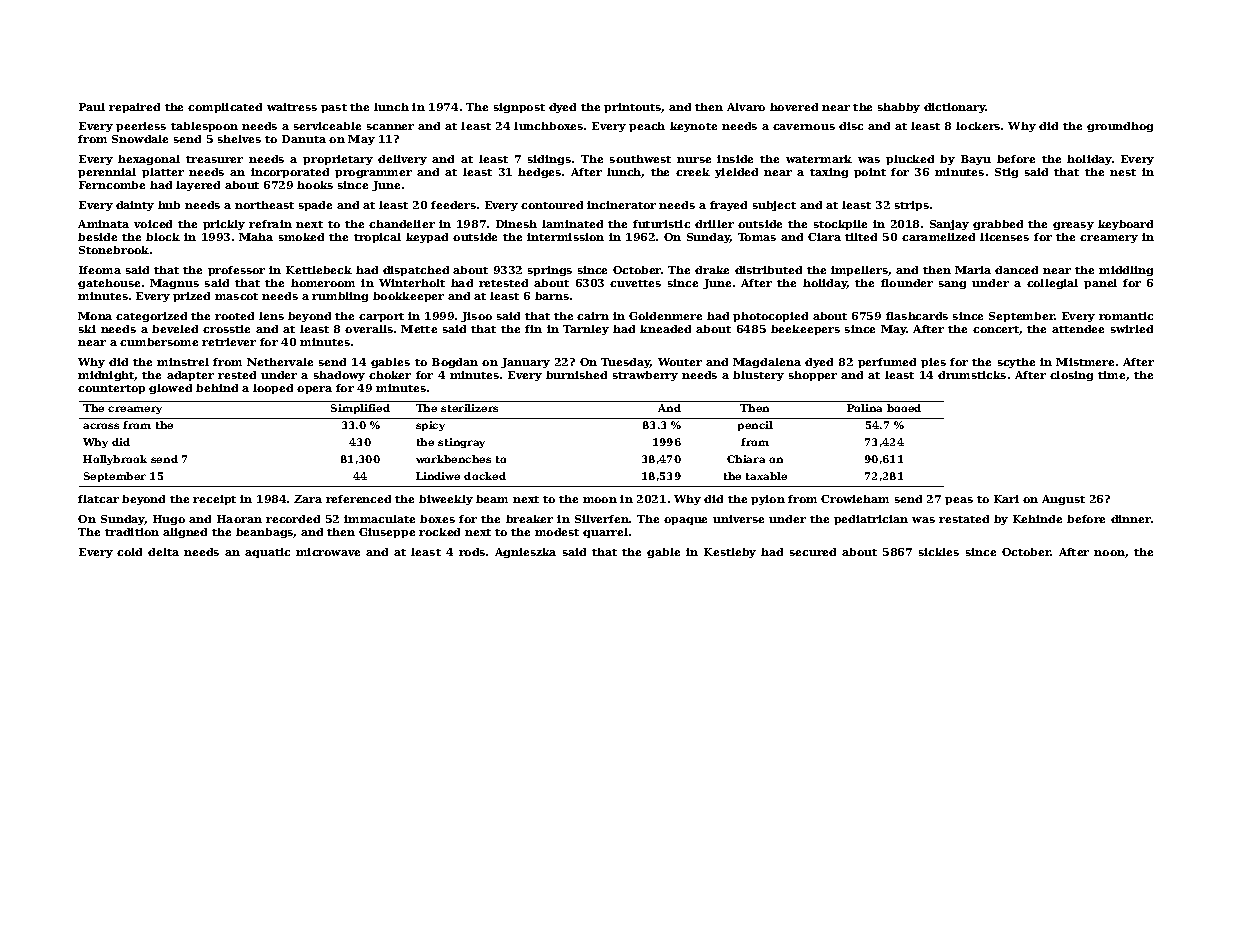 The width and height of the screenshot is (1233, 952). What do you see at coordinates (340, 297) in the screenshot?
I see `rumbling` at bounding box center [340, 297].
